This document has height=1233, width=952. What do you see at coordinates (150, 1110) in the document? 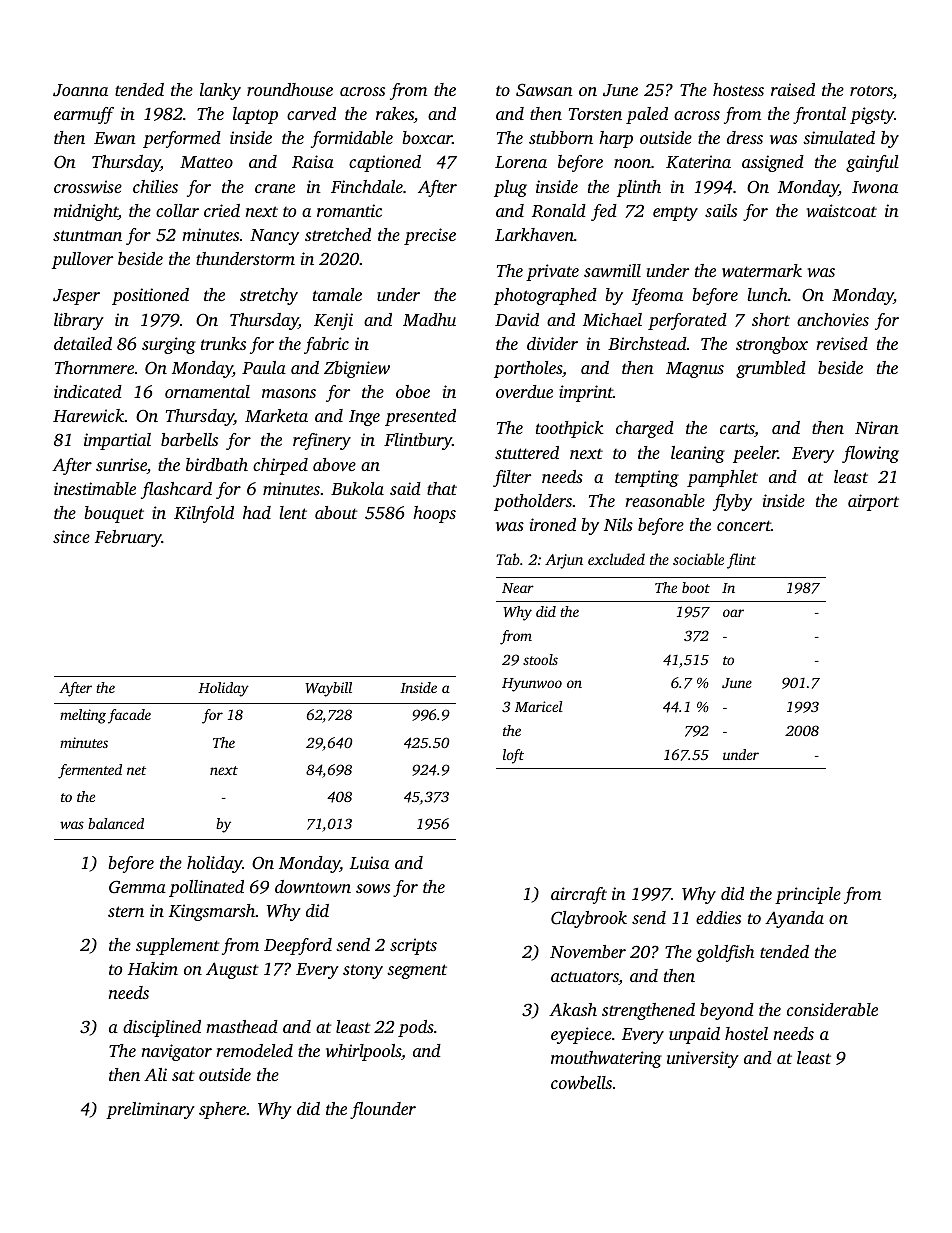
I see `preliminary` at bounding box center [150, 1110].
